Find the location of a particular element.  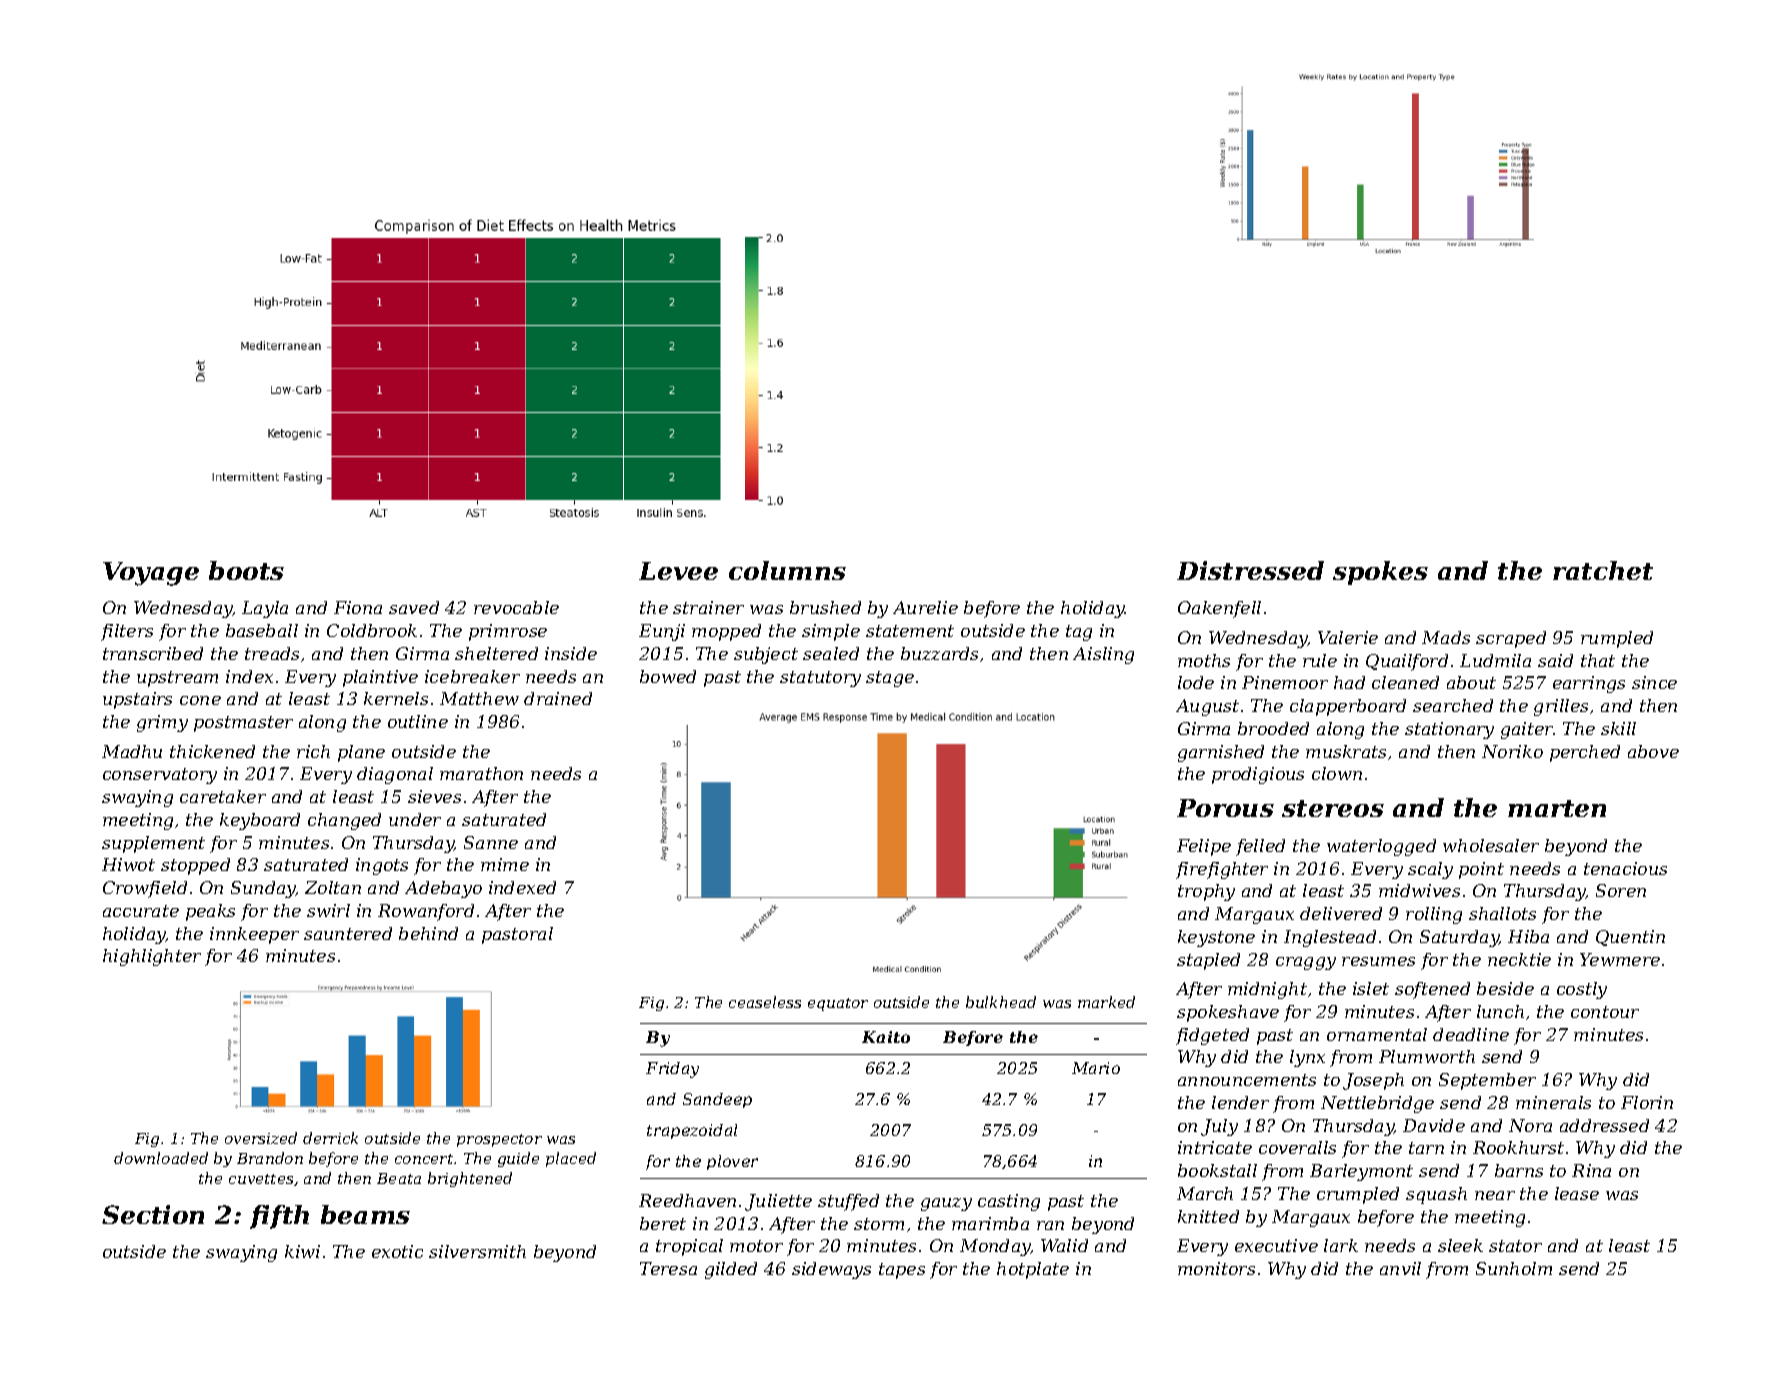

exotic is located at coordinates (397, 1251).
